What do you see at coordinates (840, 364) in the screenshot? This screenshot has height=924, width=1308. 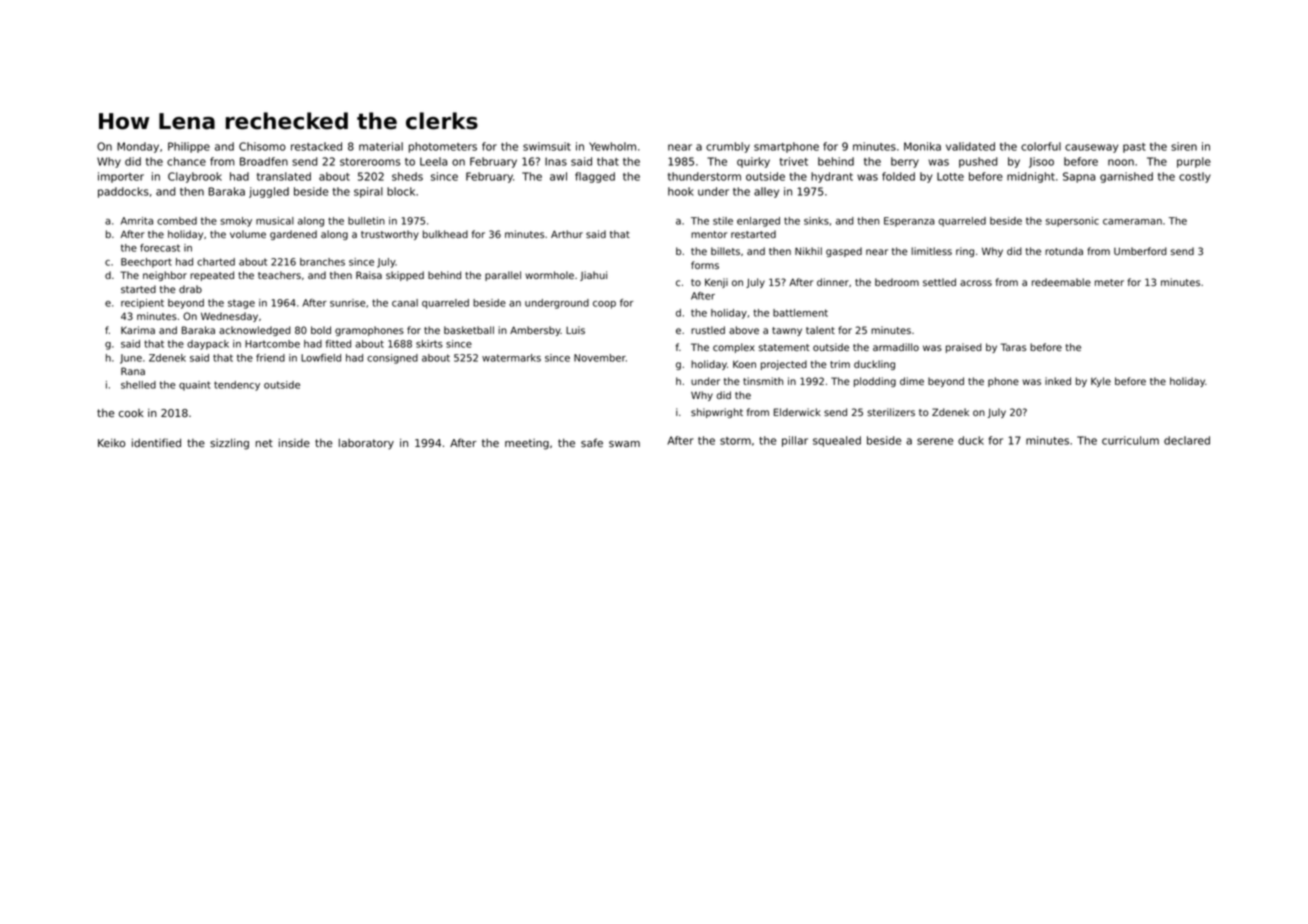 I see `trim` at bounding box center [840, 364].
